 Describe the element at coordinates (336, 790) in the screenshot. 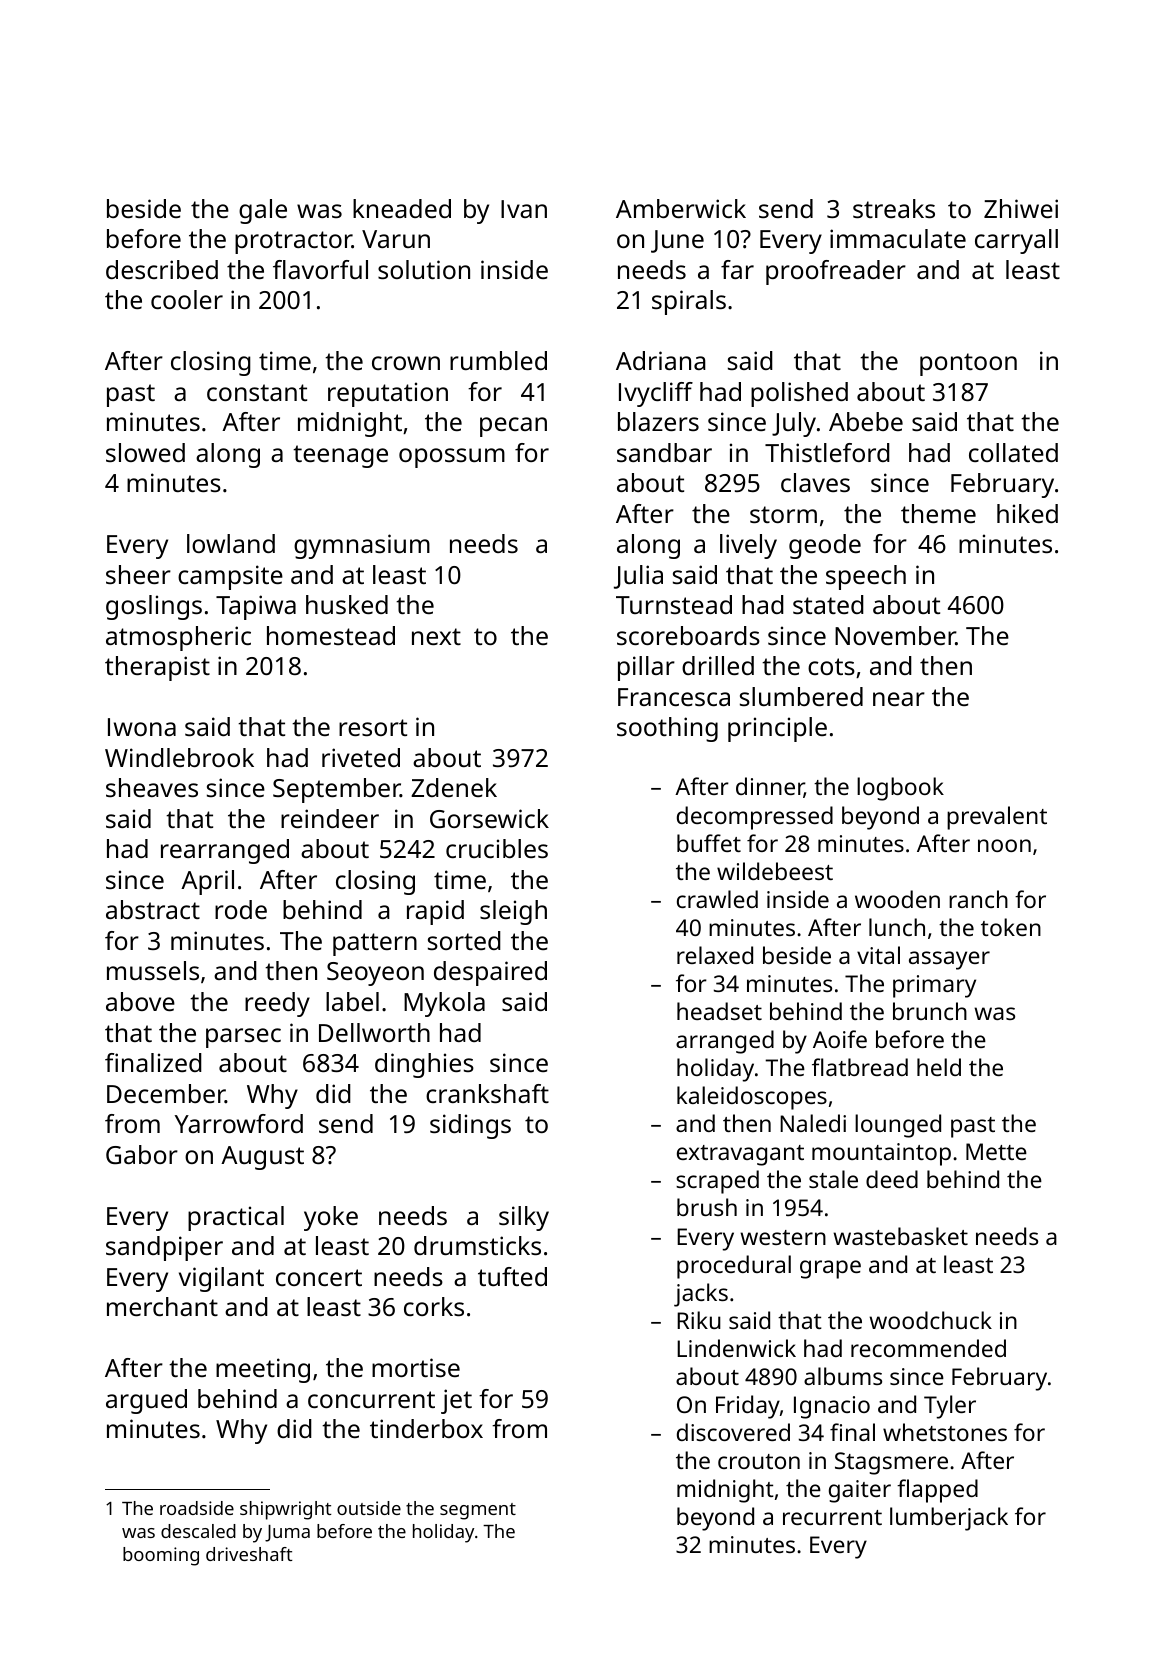

I see `September` at that location.
